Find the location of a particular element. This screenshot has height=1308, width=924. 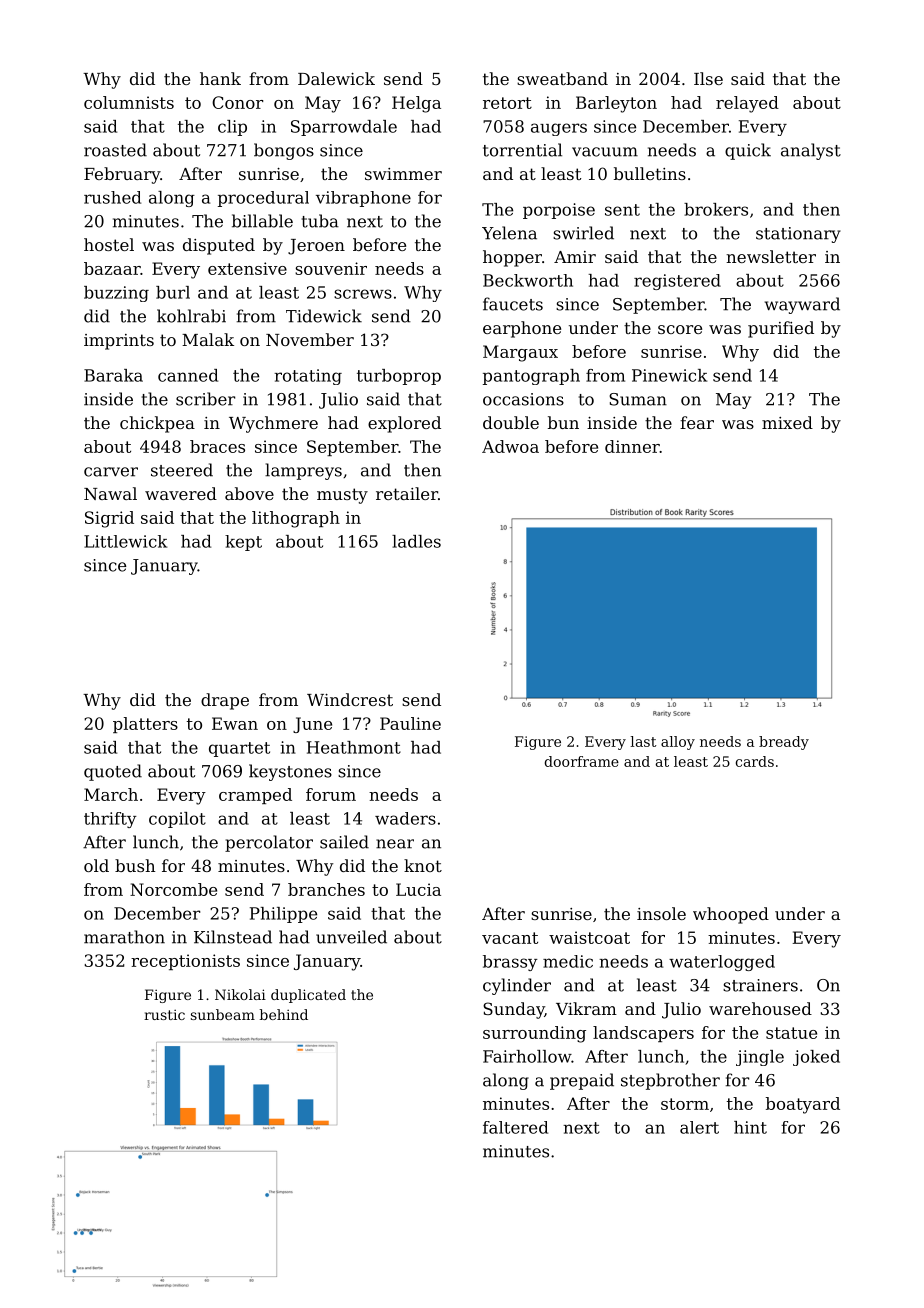

rustic is located at coordinates (164, 1014).
